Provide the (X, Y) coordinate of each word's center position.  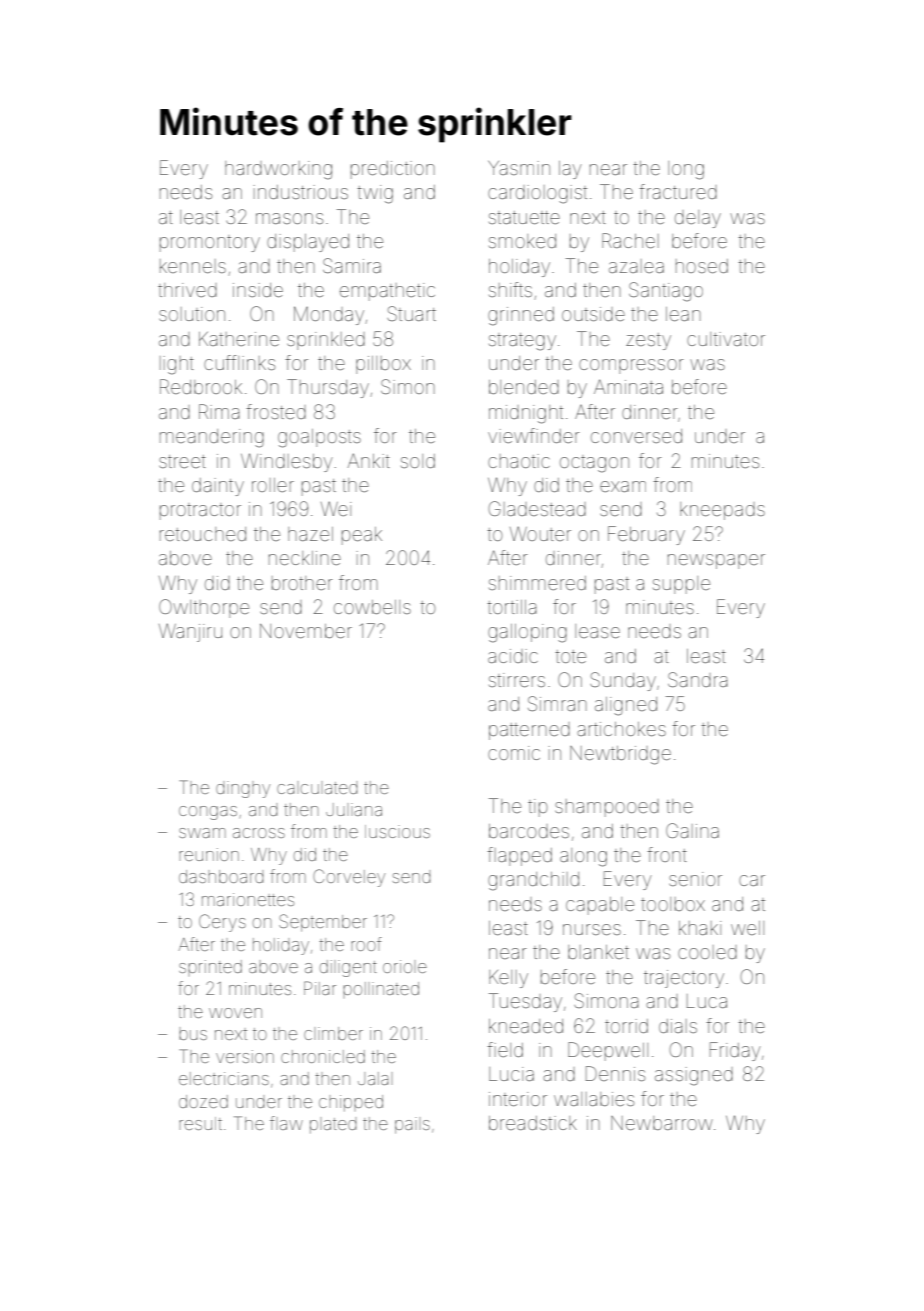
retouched (203, 534)
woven (235, 1013)
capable (600, 906)
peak (362, 536)
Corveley (349, 878)
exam (623, 486)
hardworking (278, 170)
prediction (393, 170)
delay (698, 219)
